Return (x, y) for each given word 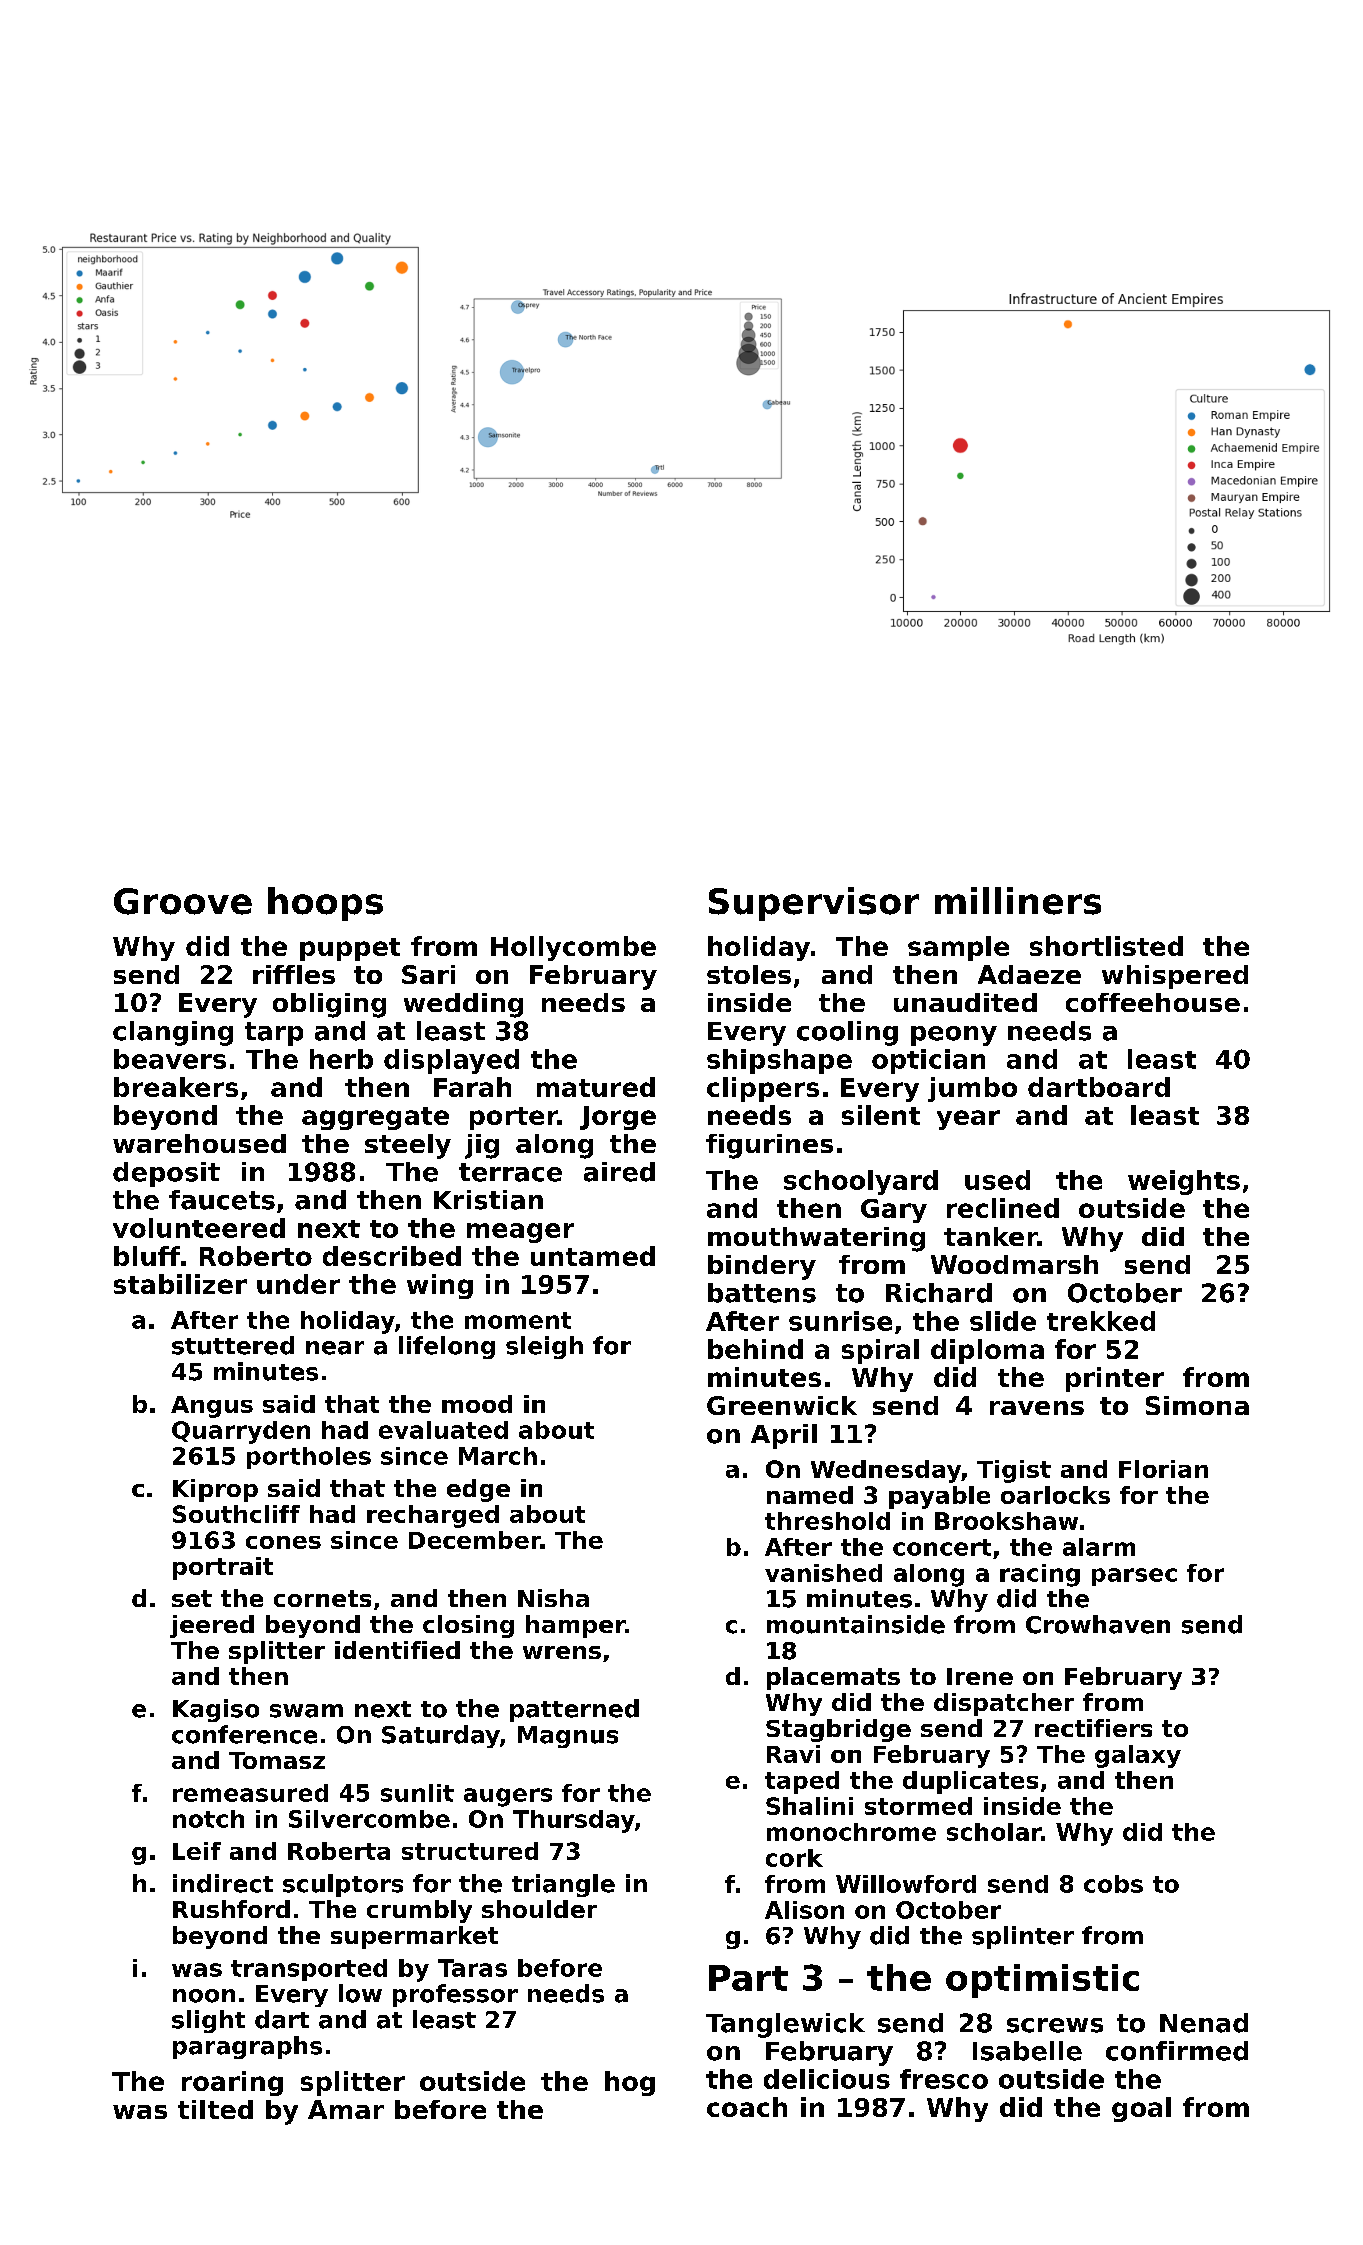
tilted (215, 2109)
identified (397, 1650)
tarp (274, 1034)
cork (794, 1858)
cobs (1113, 1884)
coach (747, 2107)
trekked (1101, 1321)
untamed (593, 1256)
